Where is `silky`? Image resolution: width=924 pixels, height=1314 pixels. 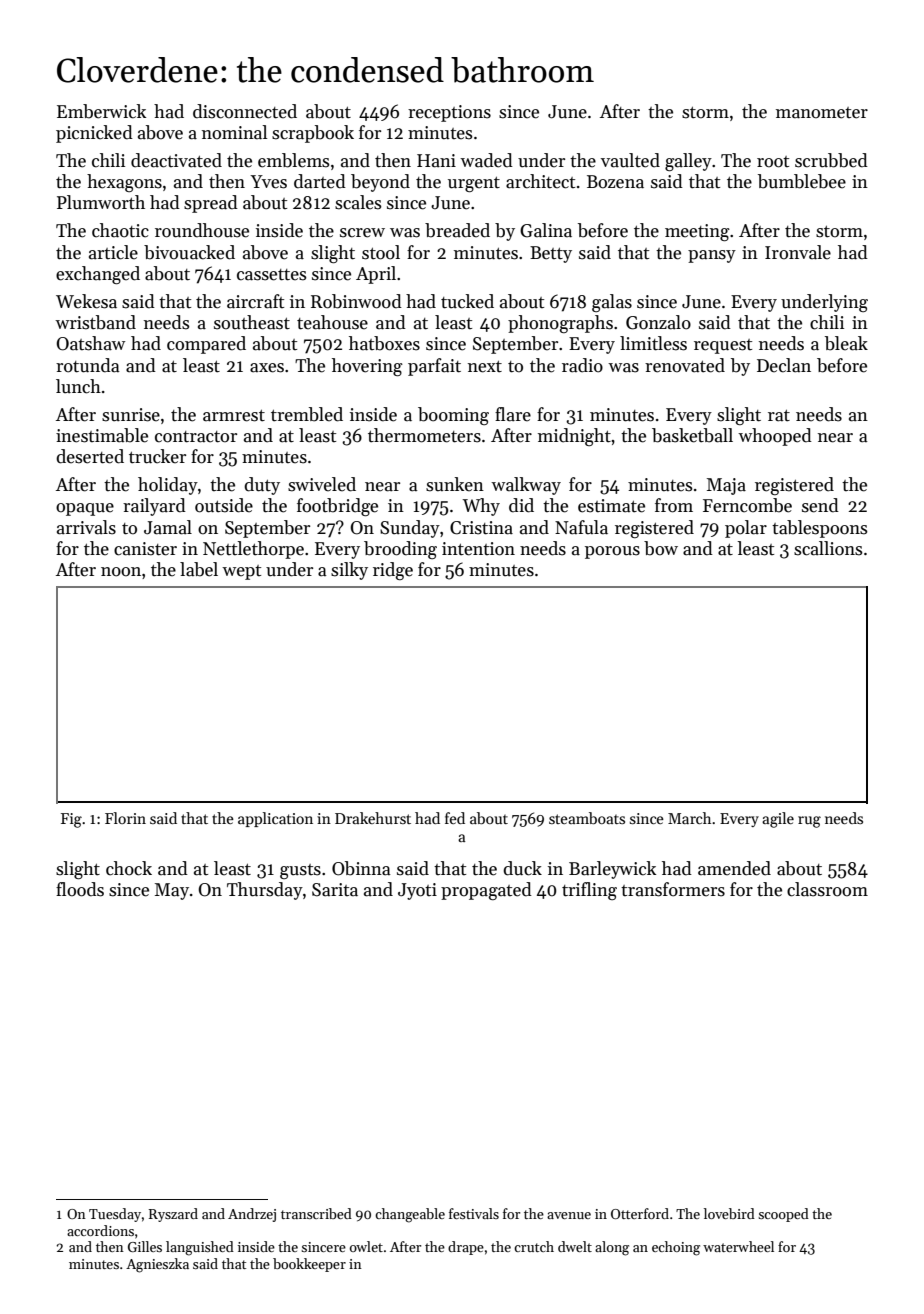 silky is located at coordinates (349, 571).
